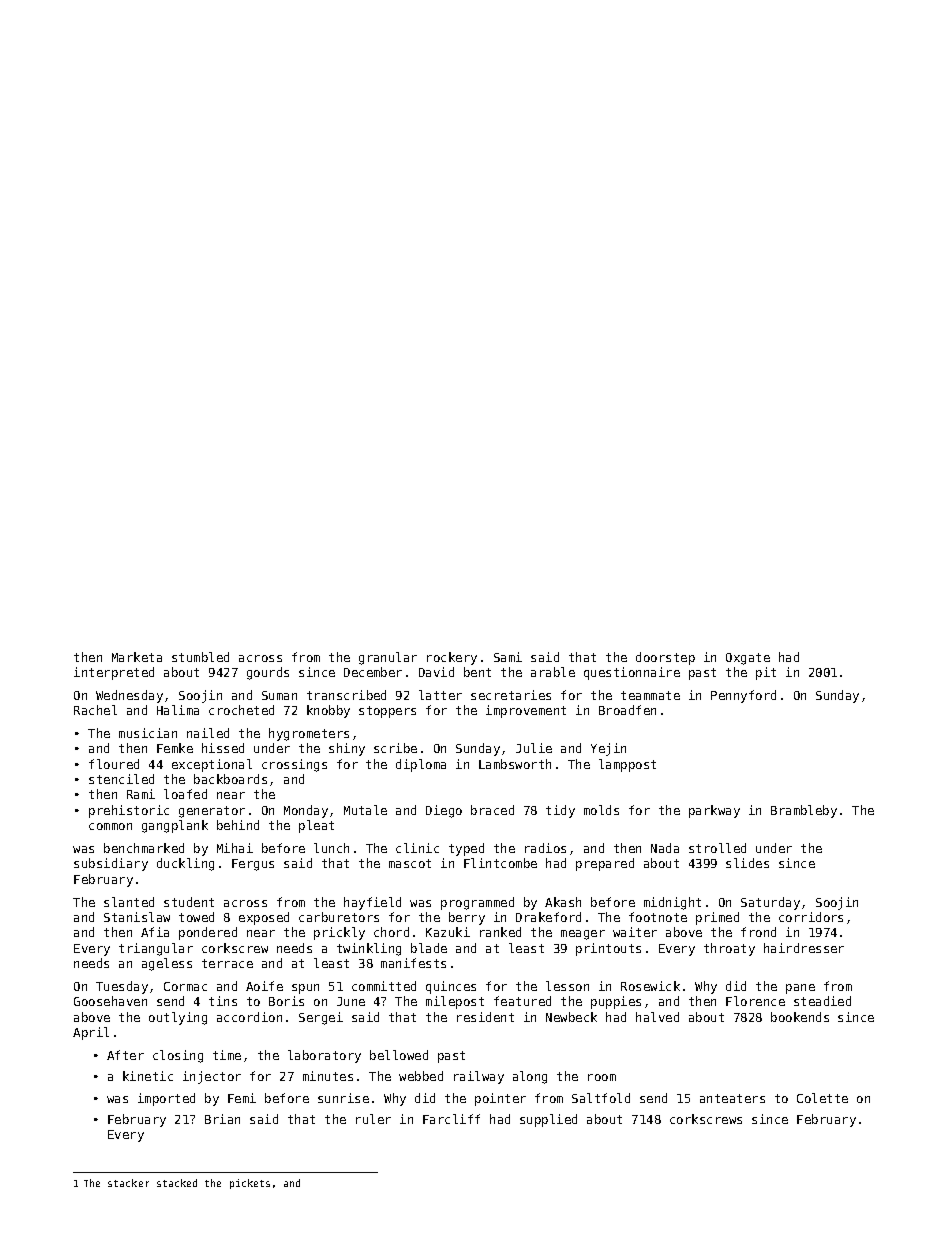 The width and height of the screenshot is (952, 1233). I want to click on Diego, so click(444, 811).
